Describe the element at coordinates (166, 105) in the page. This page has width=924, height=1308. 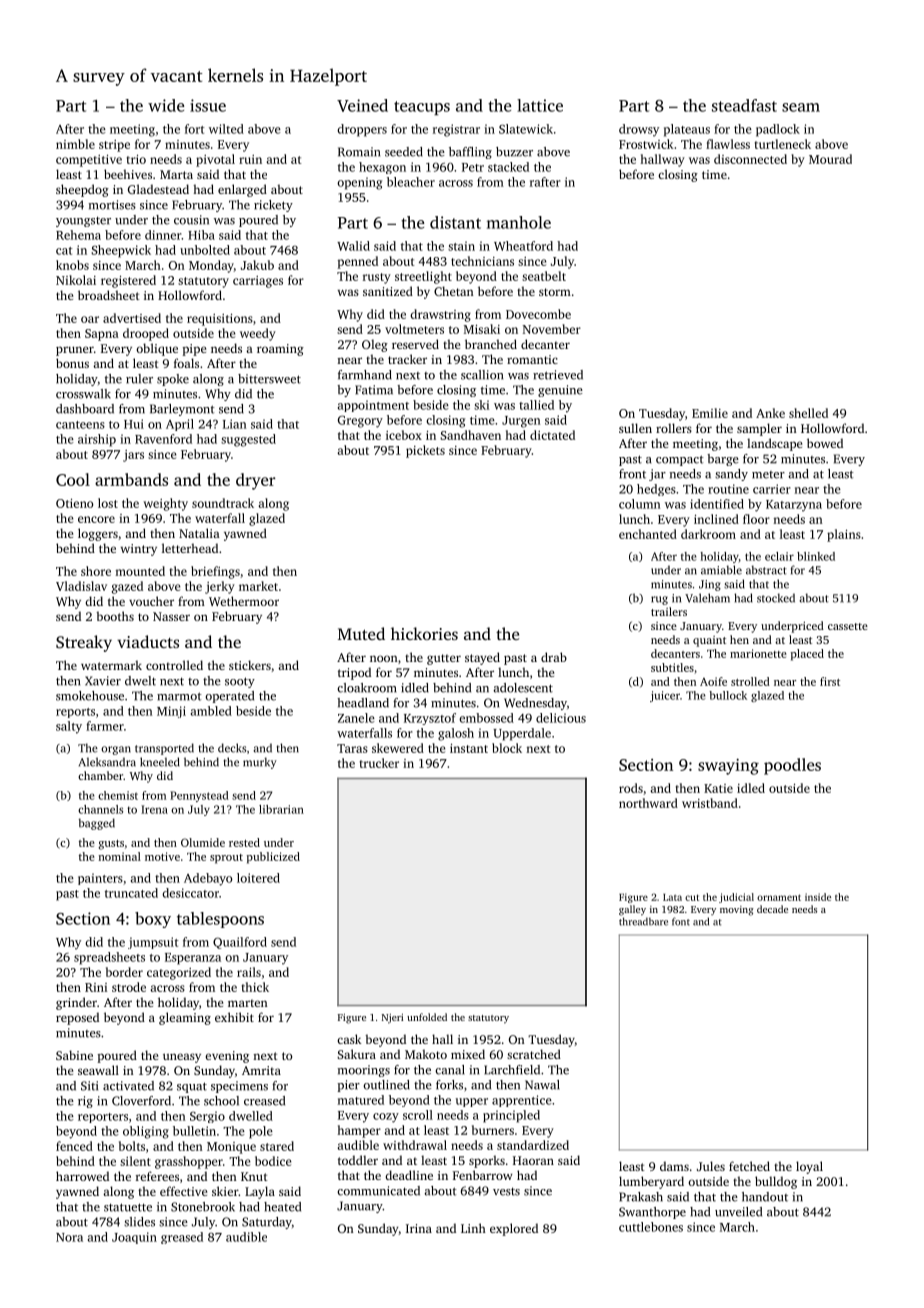
I see `wide` at that location.
